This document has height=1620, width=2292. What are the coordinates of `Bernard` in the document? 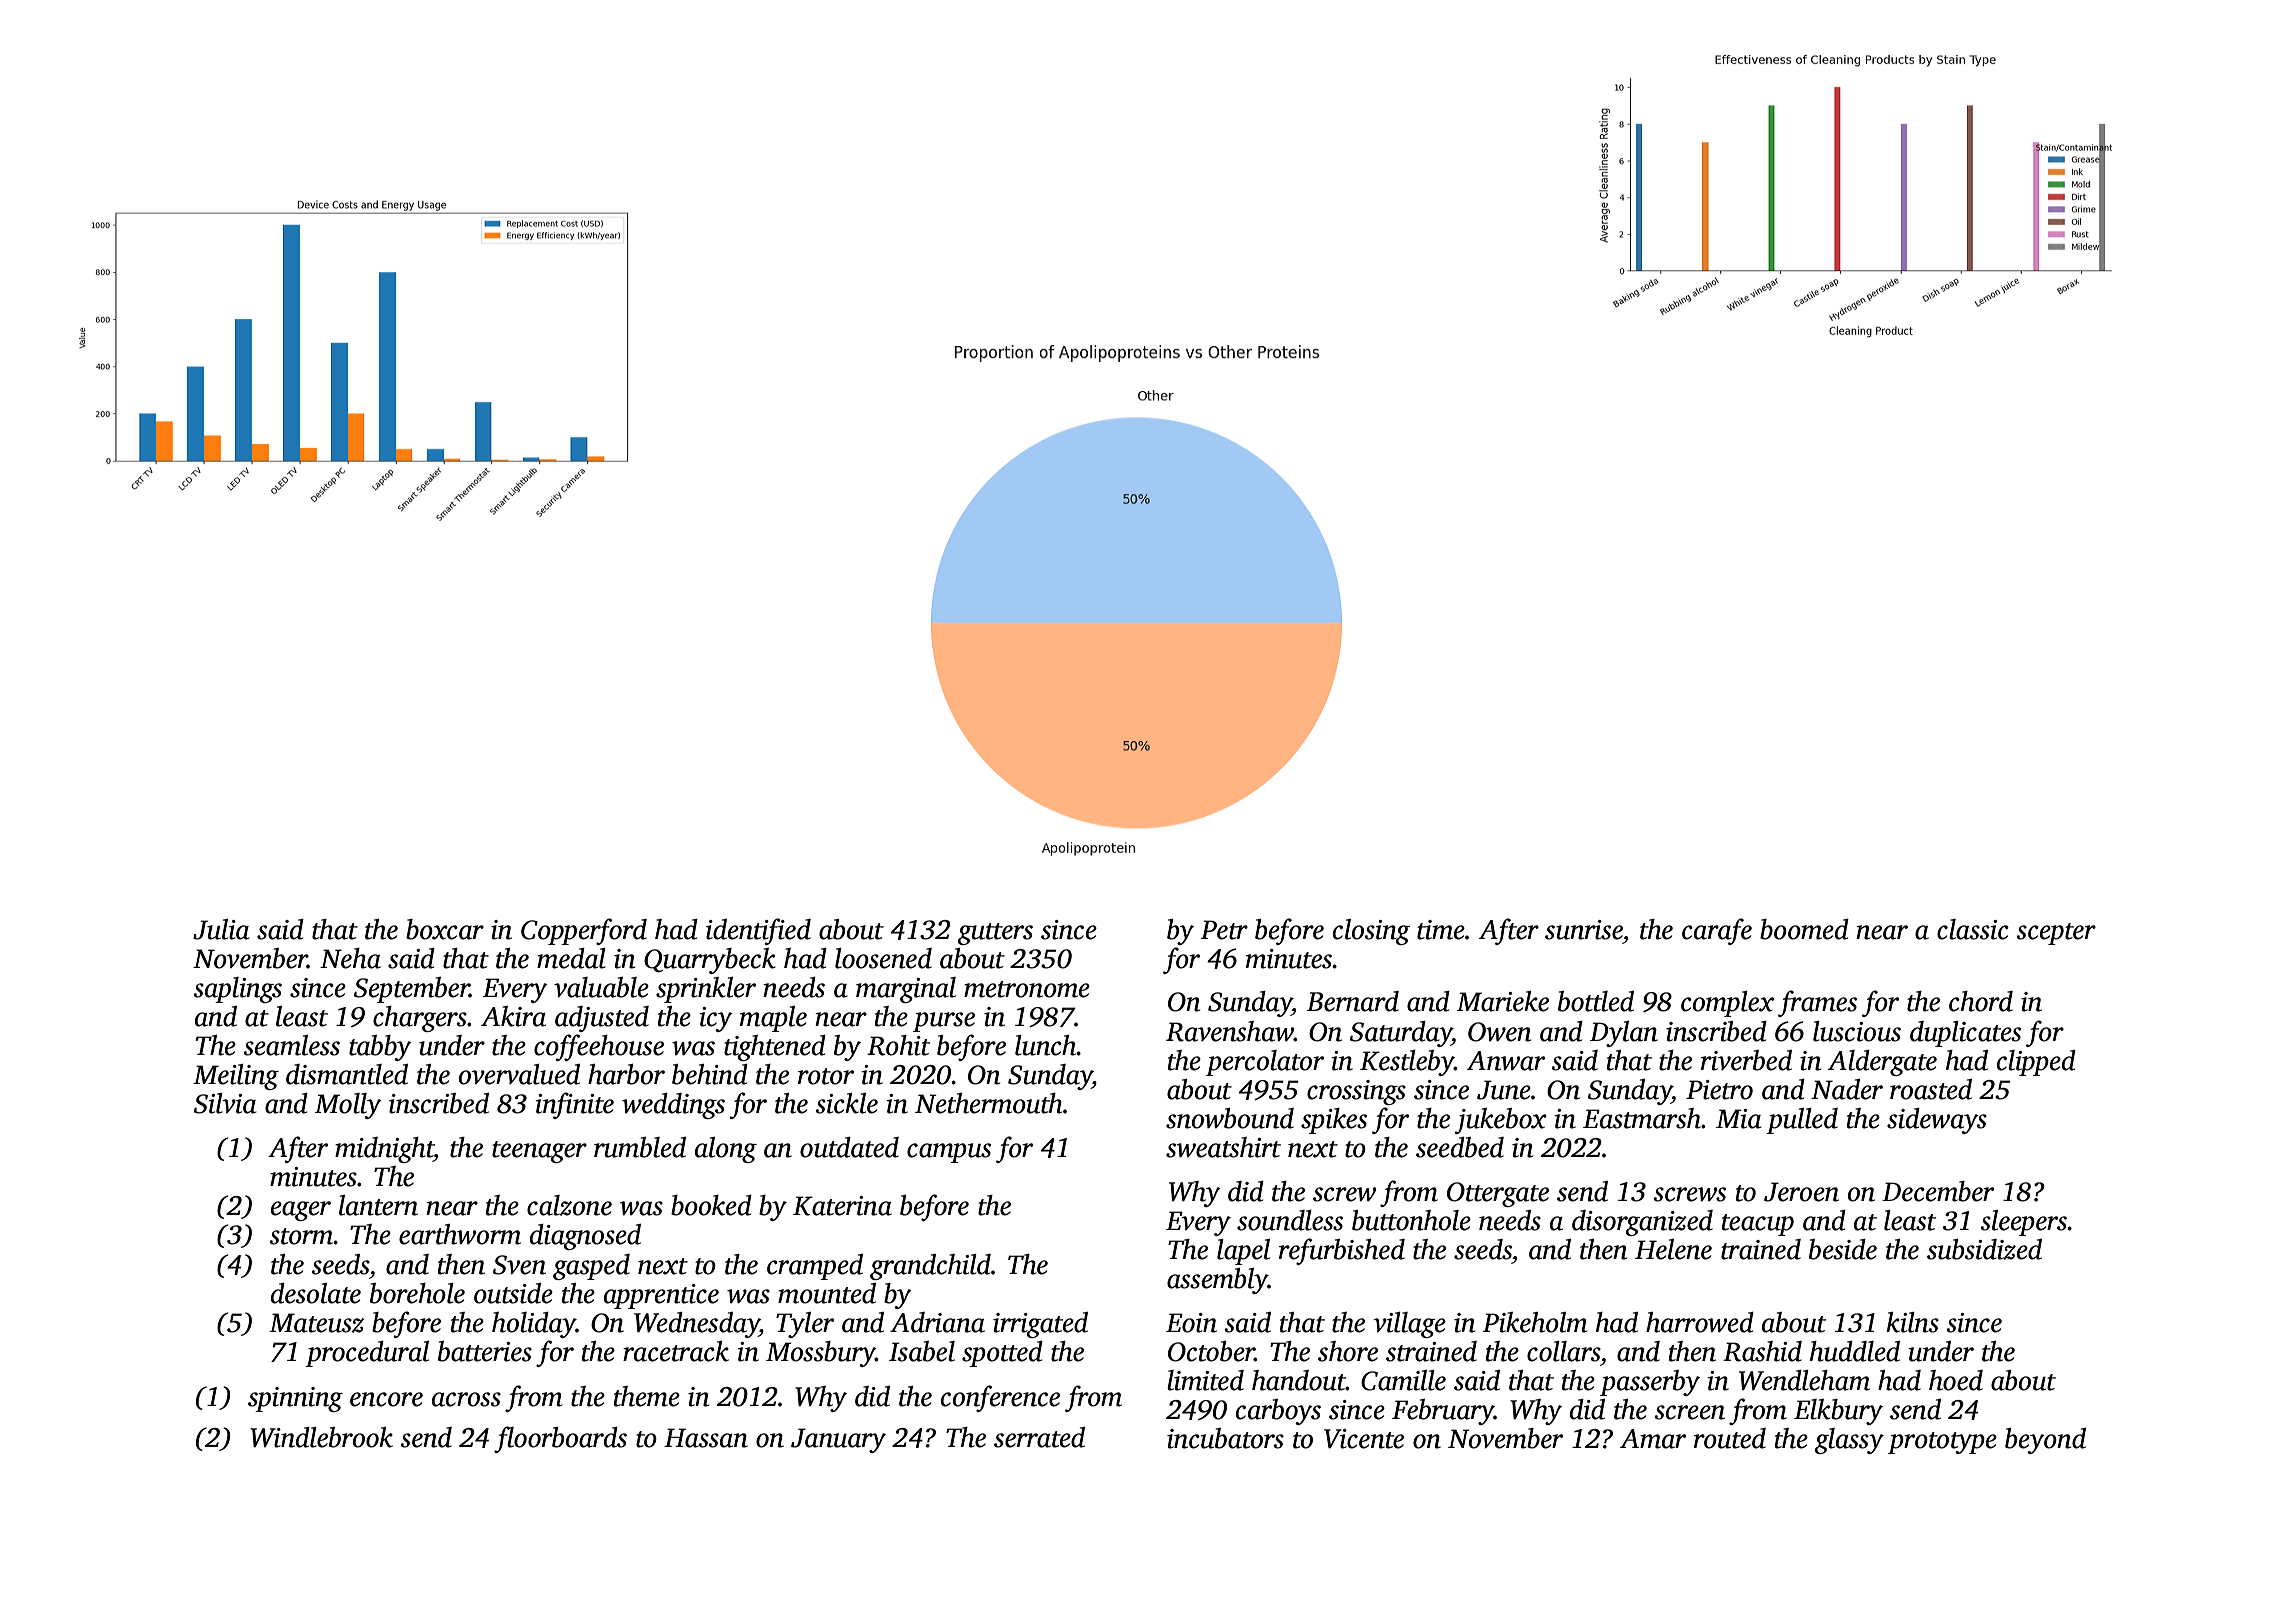 It's located at (1353, 1001).
